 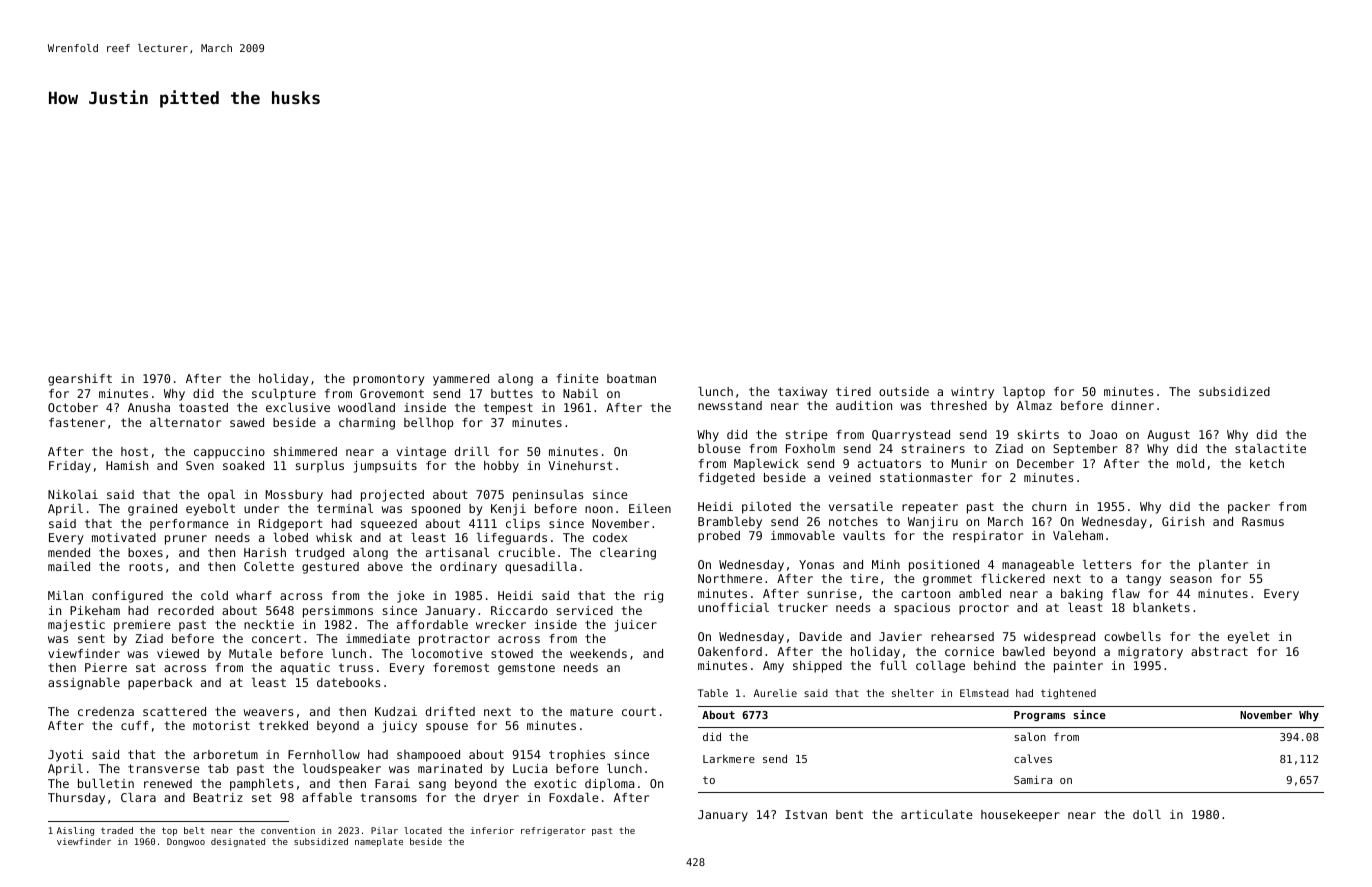 I want to click on traded, so click(x=117, y=830).
